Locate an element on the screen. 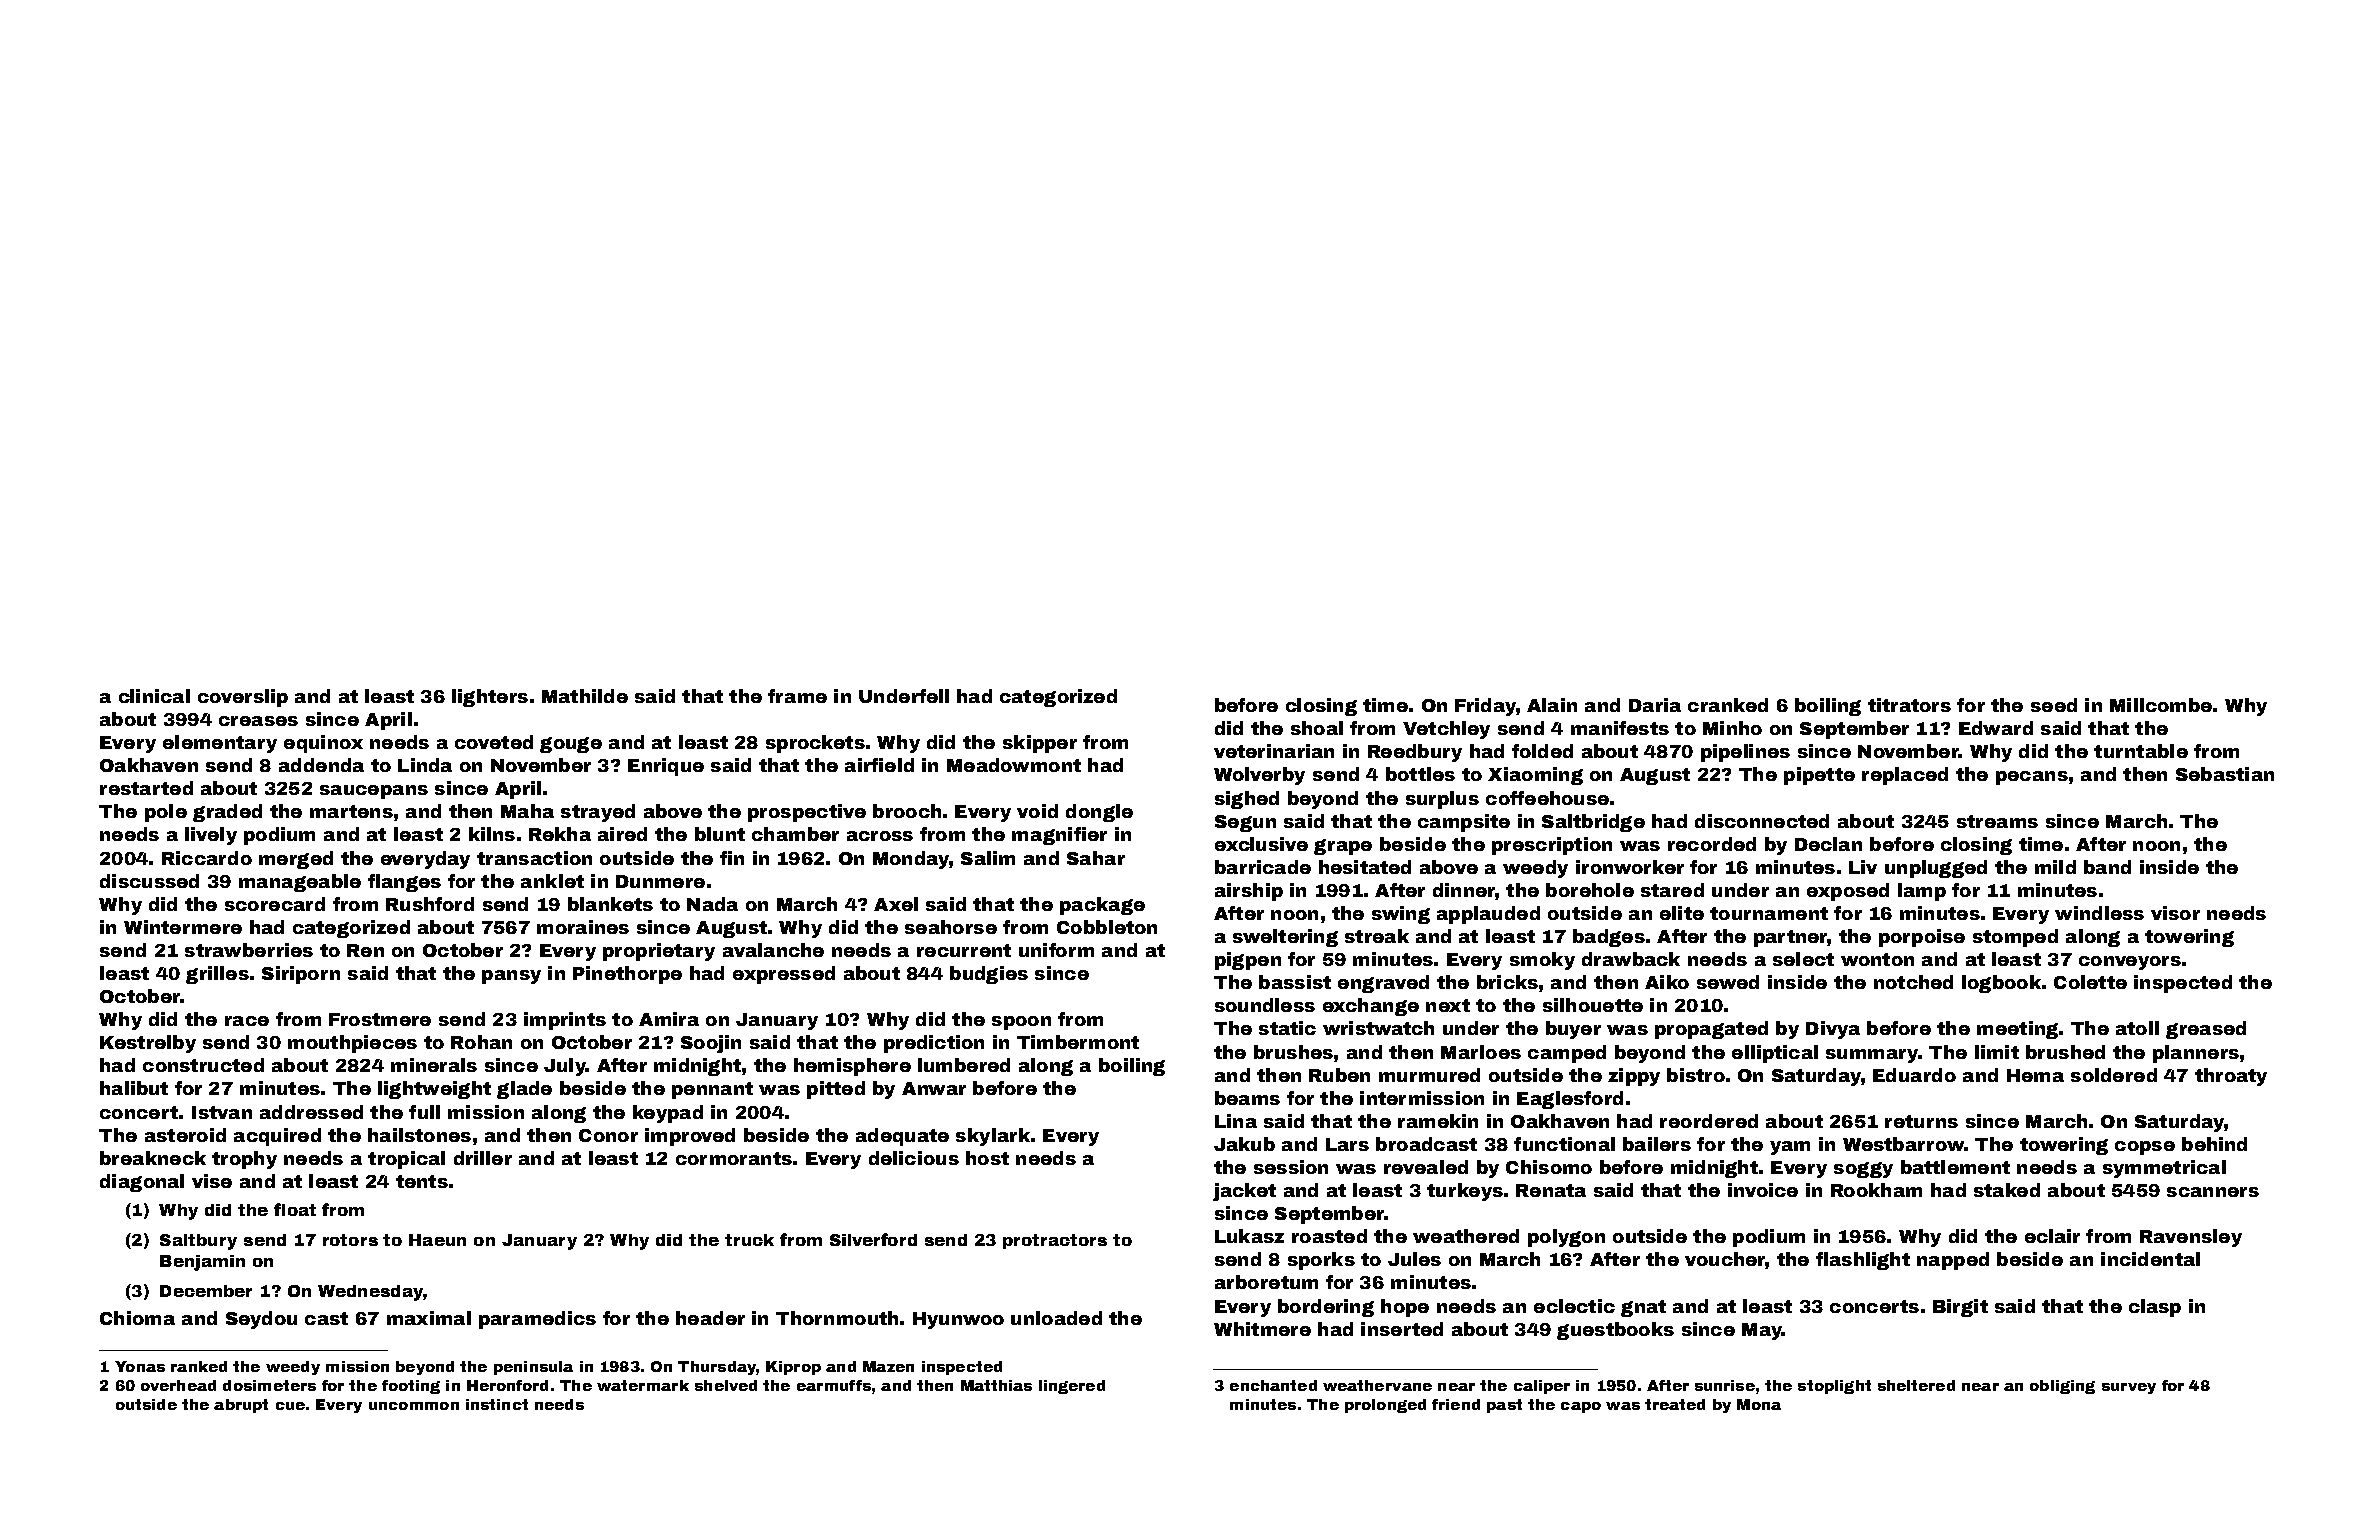 The image size is (2380, 1540). Mona is located at coordinates (1759, 1404).
